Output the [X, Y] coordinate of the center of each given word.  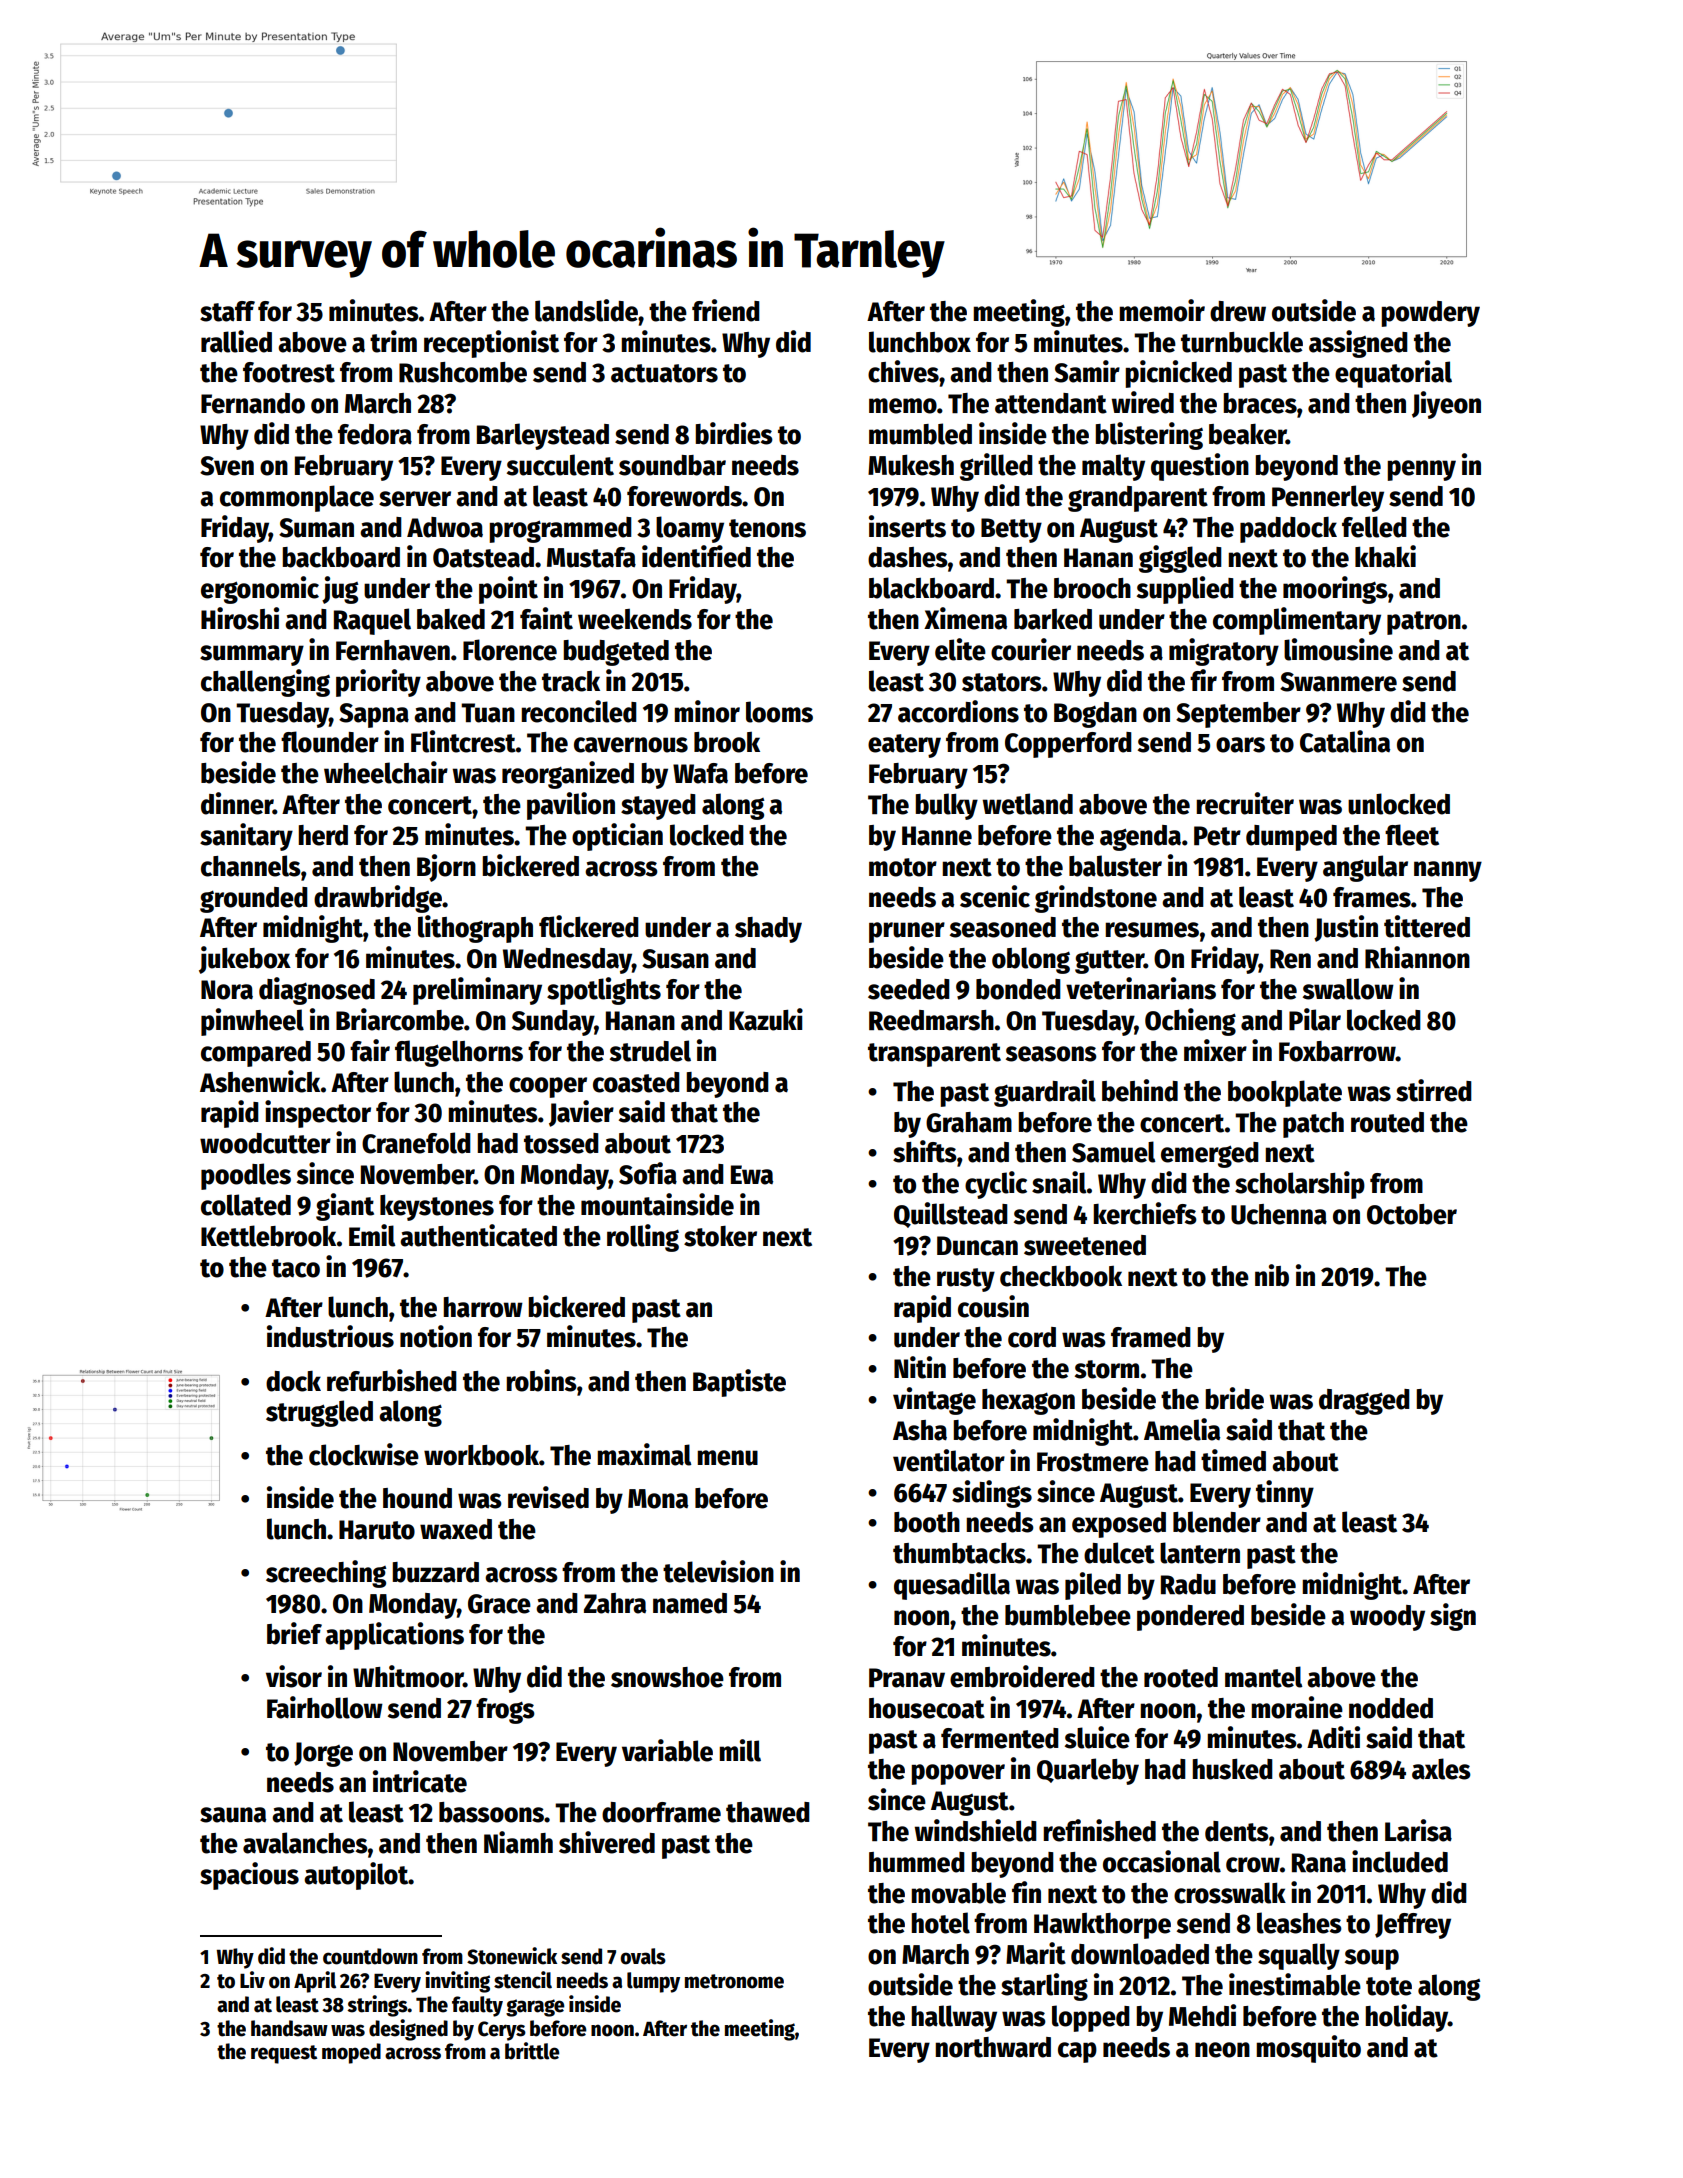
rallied [236, 341]
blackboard [931, 588]
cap [1077, 2052]
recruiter [1245, 803]
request [284, 2054]
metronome [734, 1981]
